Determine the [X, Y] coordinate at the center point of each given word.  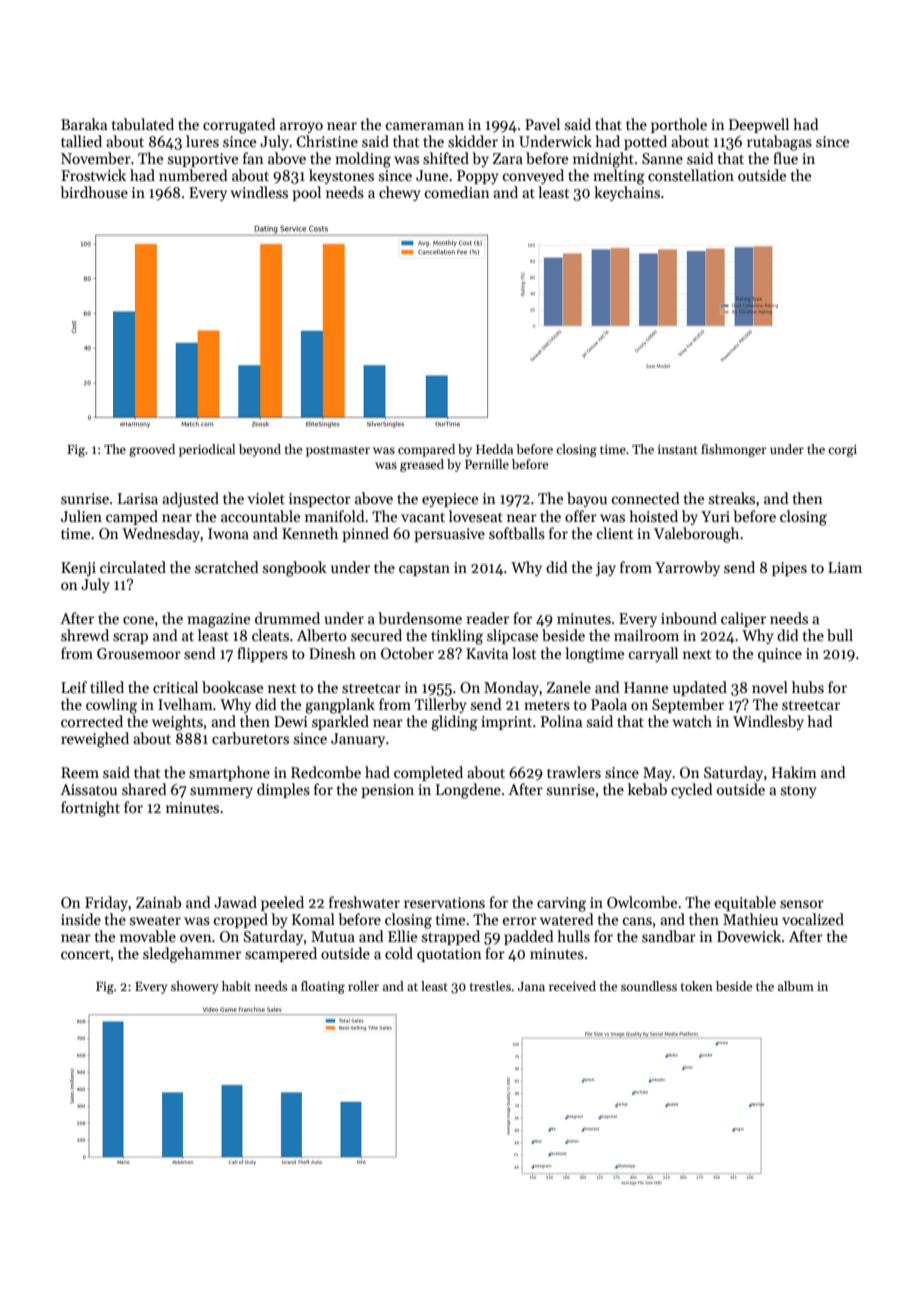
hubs [808, 687]
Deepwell [759, 125]
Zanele [569, 687]
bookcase [232, 687]
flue [785, 158]
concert [85, 954]
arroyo [301, 127]
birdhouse [94, 192]
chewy [399, 193]
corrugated [239, 126]
